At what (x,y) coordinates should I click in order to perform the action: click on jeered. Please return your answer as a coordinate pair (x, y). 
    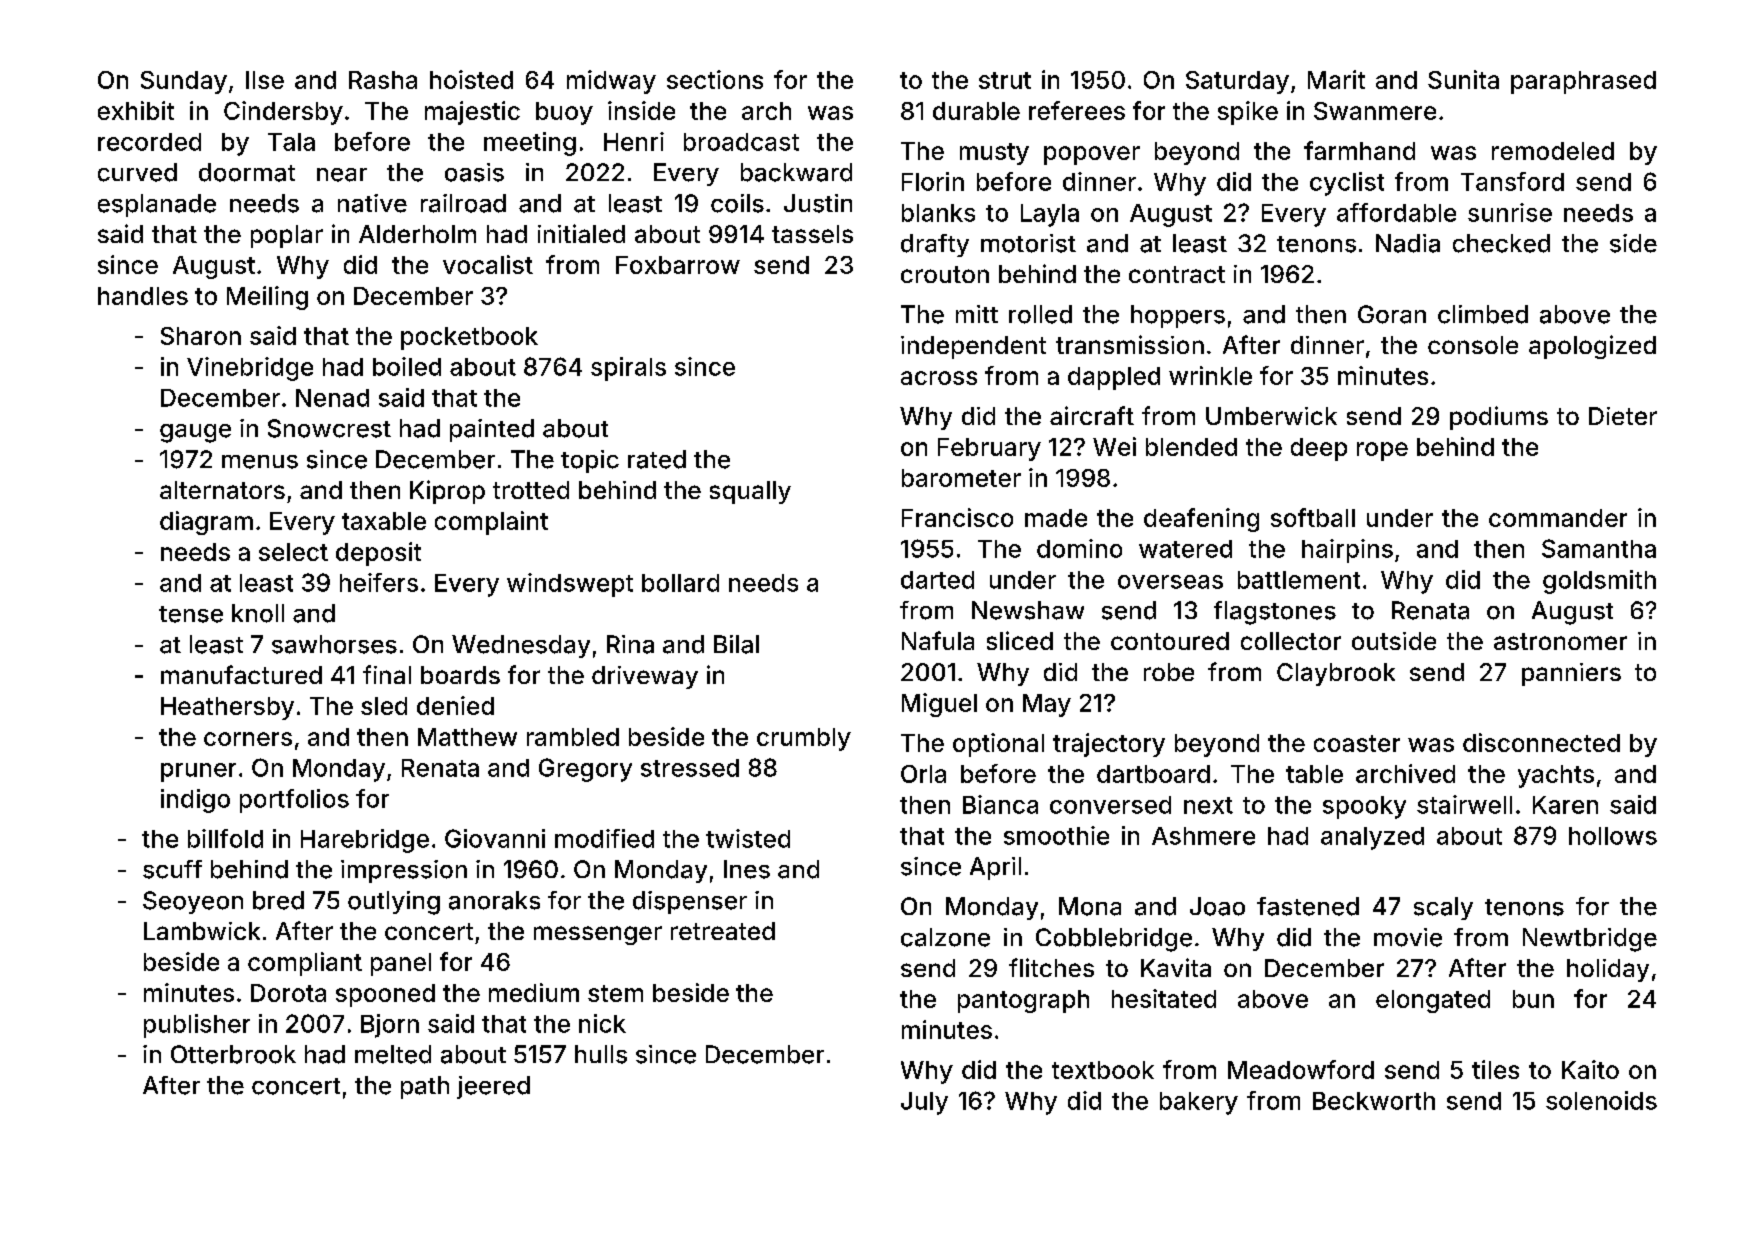
    Looking at the image, I should click on (493, 1087).
